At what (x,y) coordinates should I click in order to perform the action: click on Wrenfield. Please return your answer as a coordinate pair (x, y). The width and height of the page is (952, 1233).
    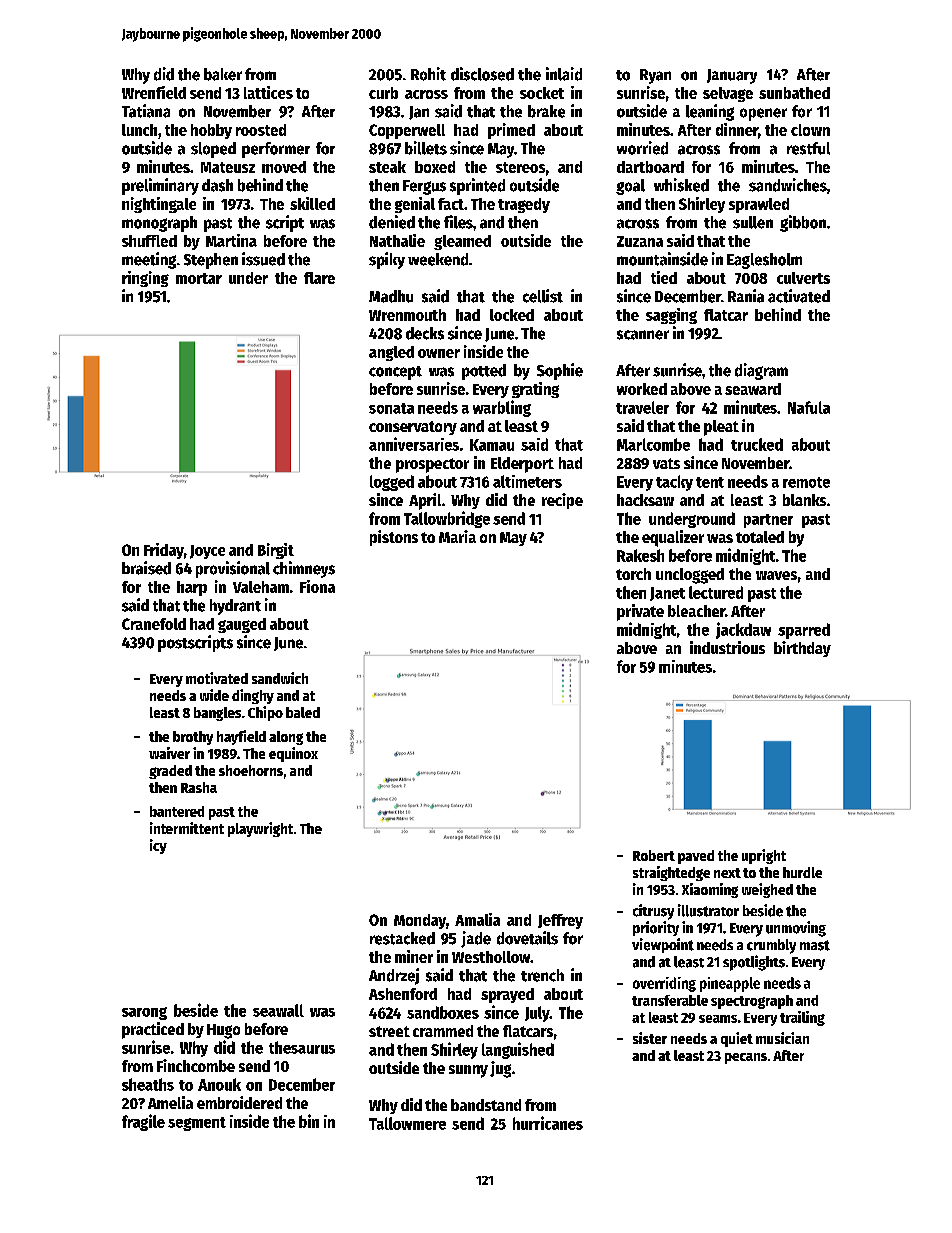
    Looking at the image, I should click on (154, 92).
